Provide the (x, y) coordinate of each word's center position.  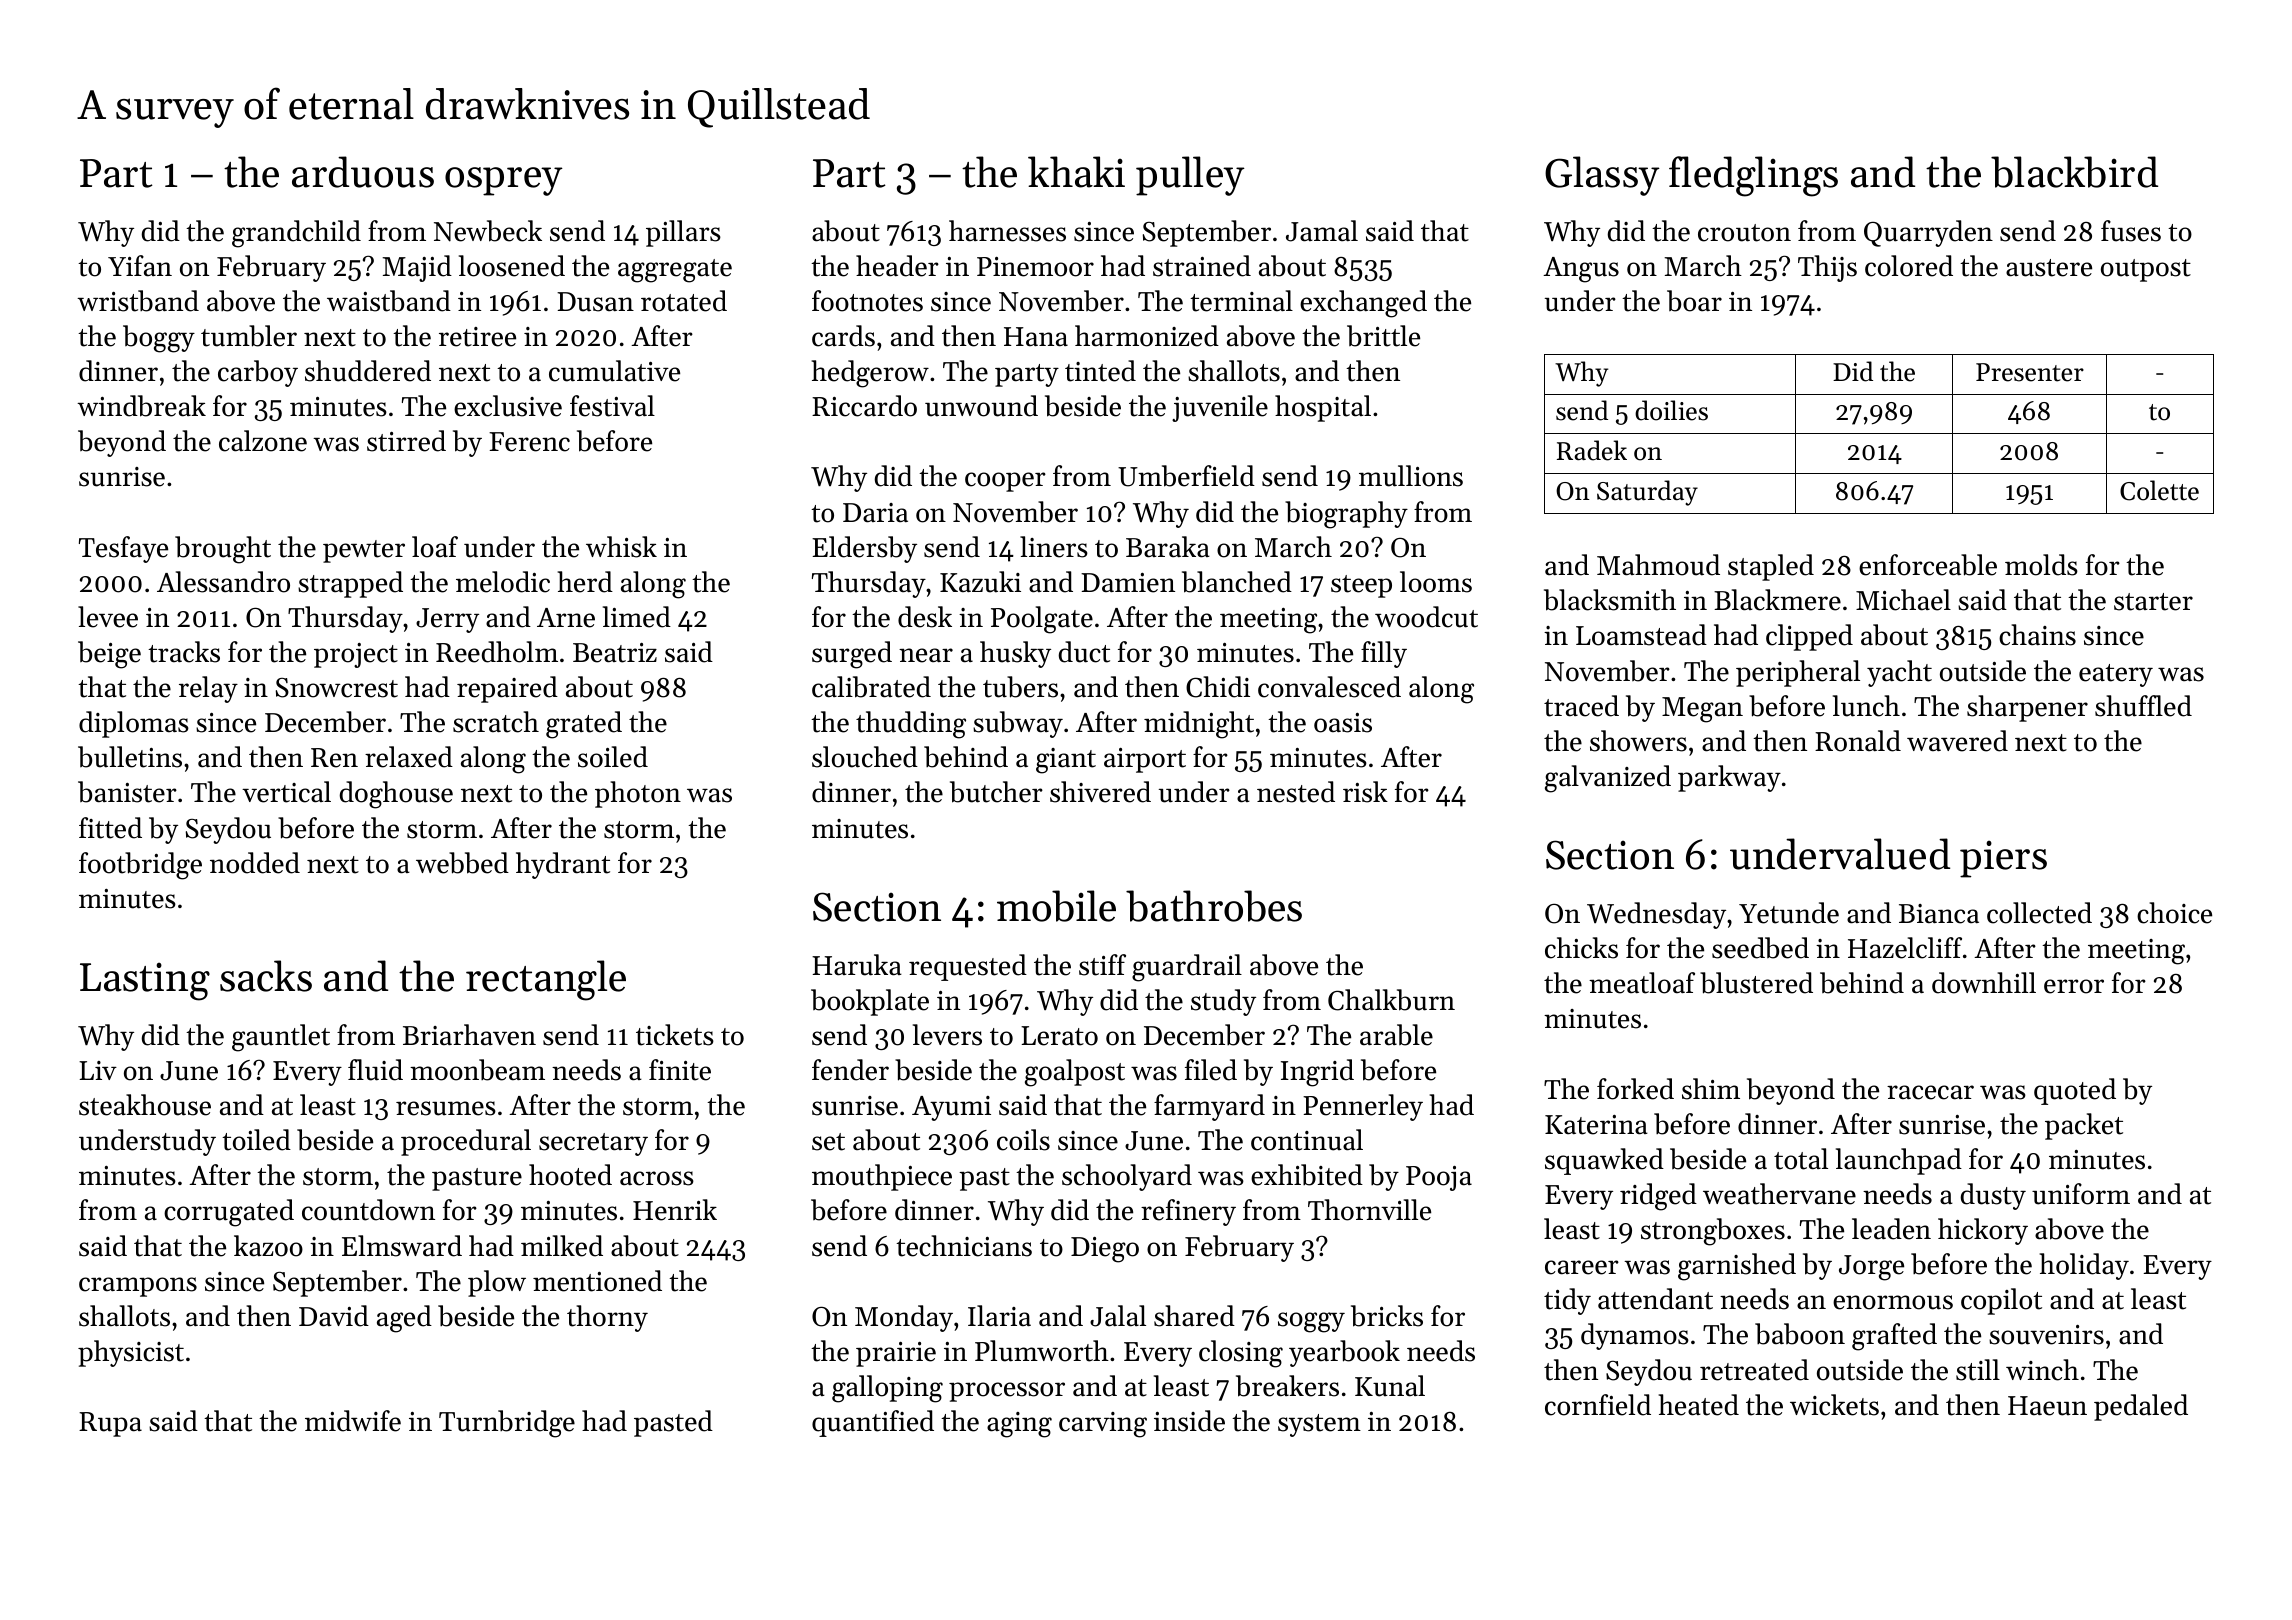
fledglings (1753, 176)
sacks (266, 976)
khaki (1076, 172)
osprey (504, 181)
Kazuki (980, 582)
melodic (503, 582)
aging (1019, 1425)
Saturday (1647, 493)
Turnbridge (507, 1424)
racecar (1930, 1092)
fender (850, 1070)
